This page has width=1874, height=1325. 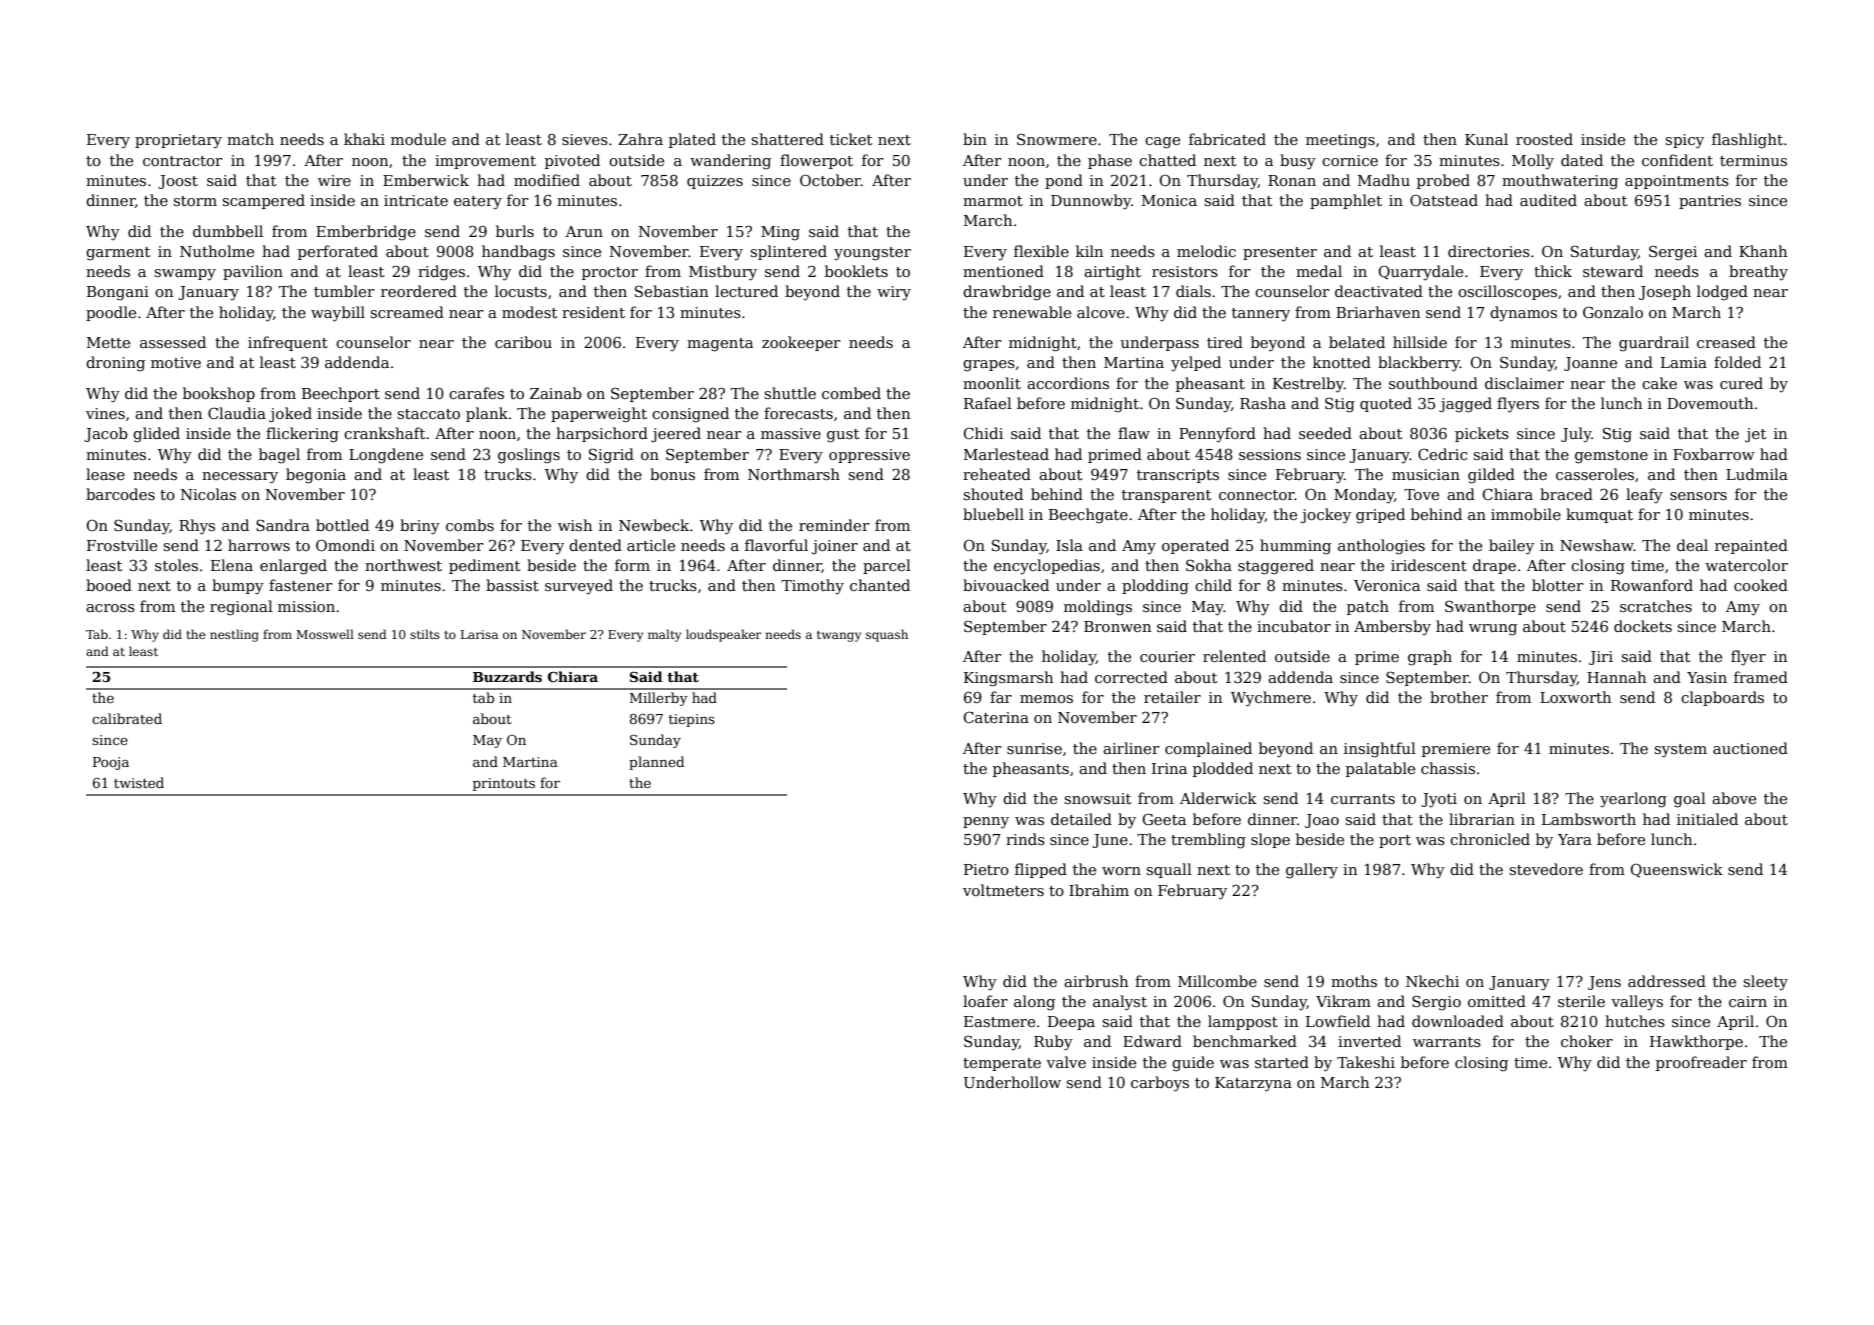 What do you see at coordinates (504, 784) in the page?
I see `printouts` at bounding box center [504, 784].
